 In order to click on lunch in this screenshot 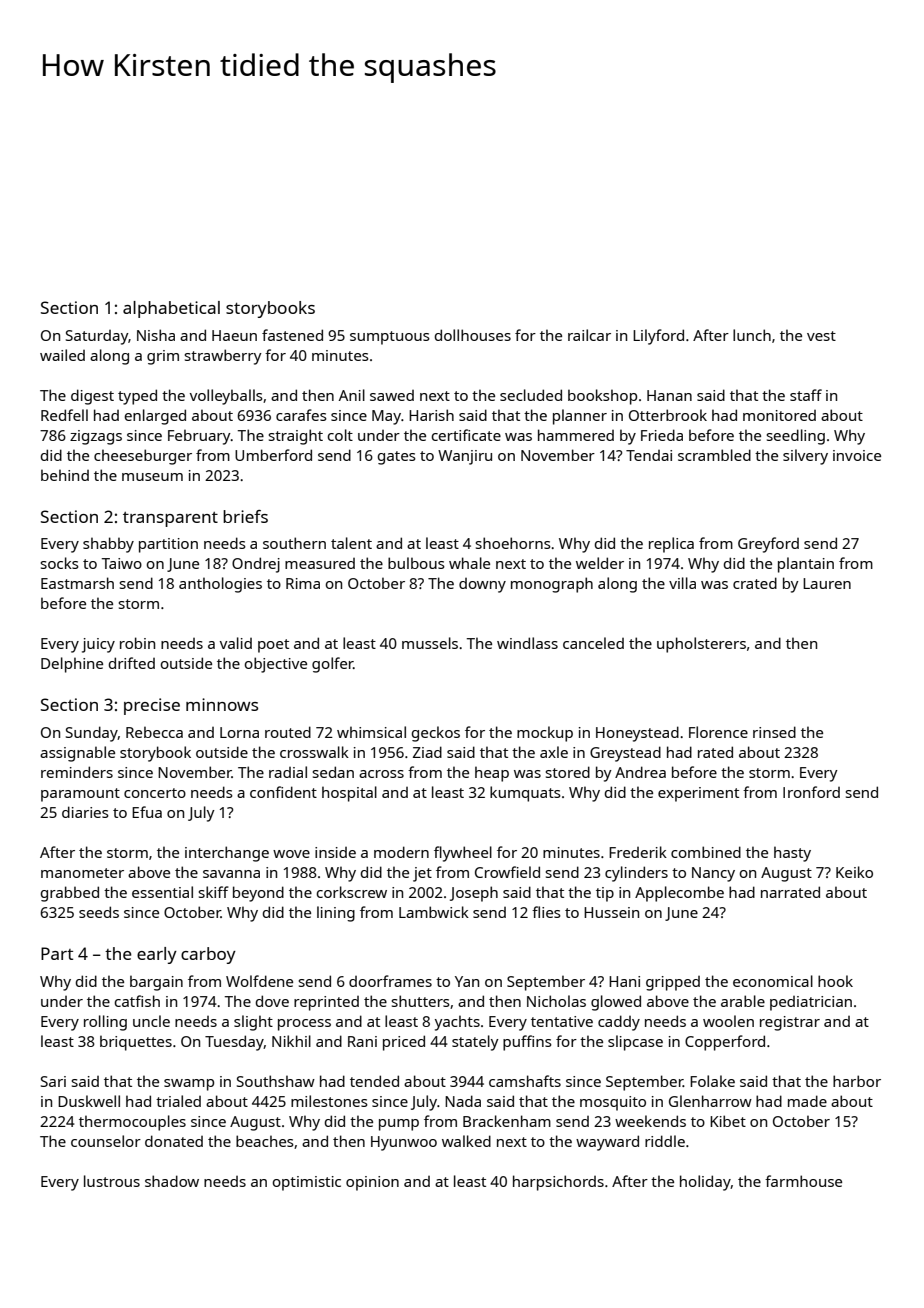, I will do `click(752, 335)`.
